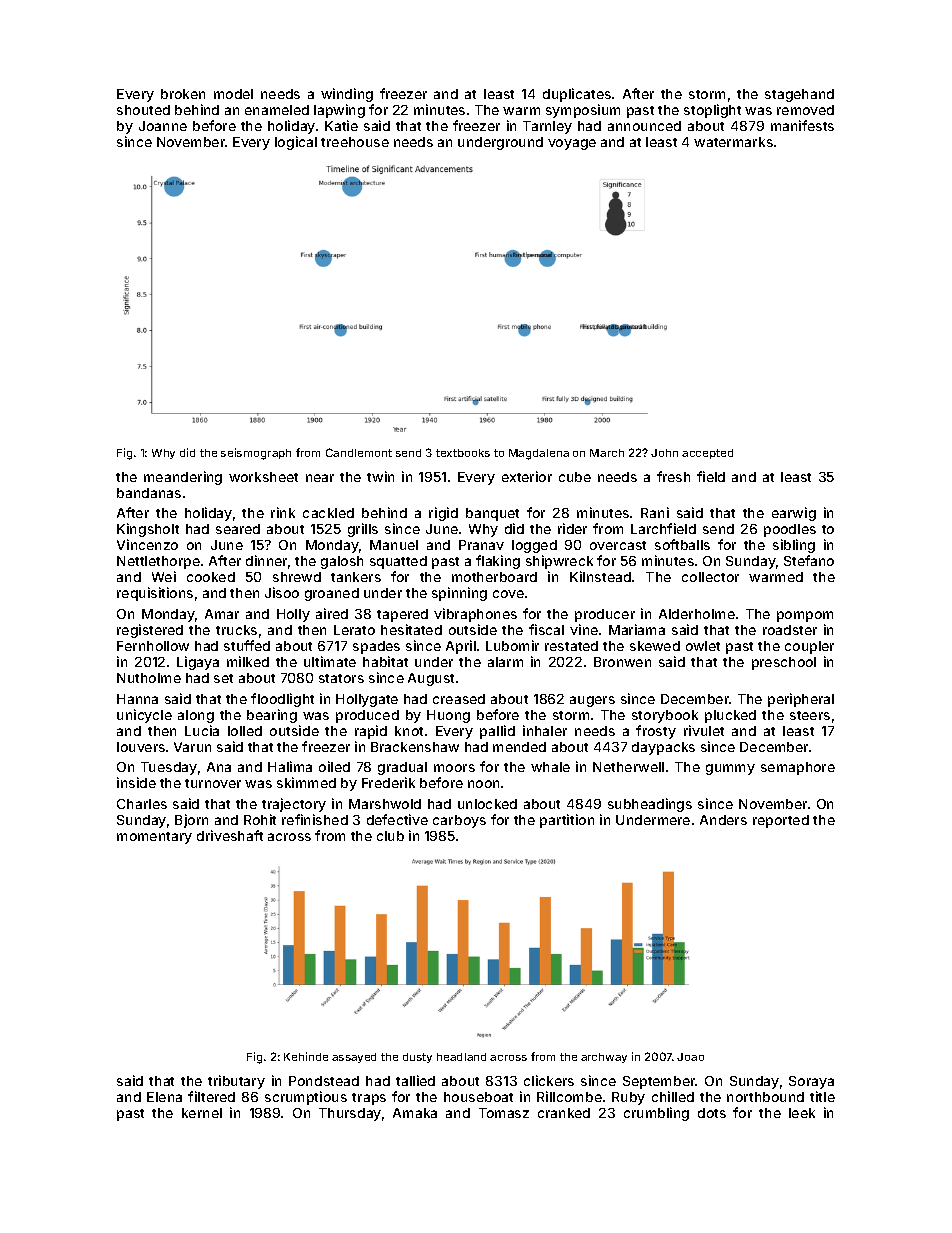 The width and height of the screenshot is (952, 1233). I want to click on dusty, so click(417, 1058).
